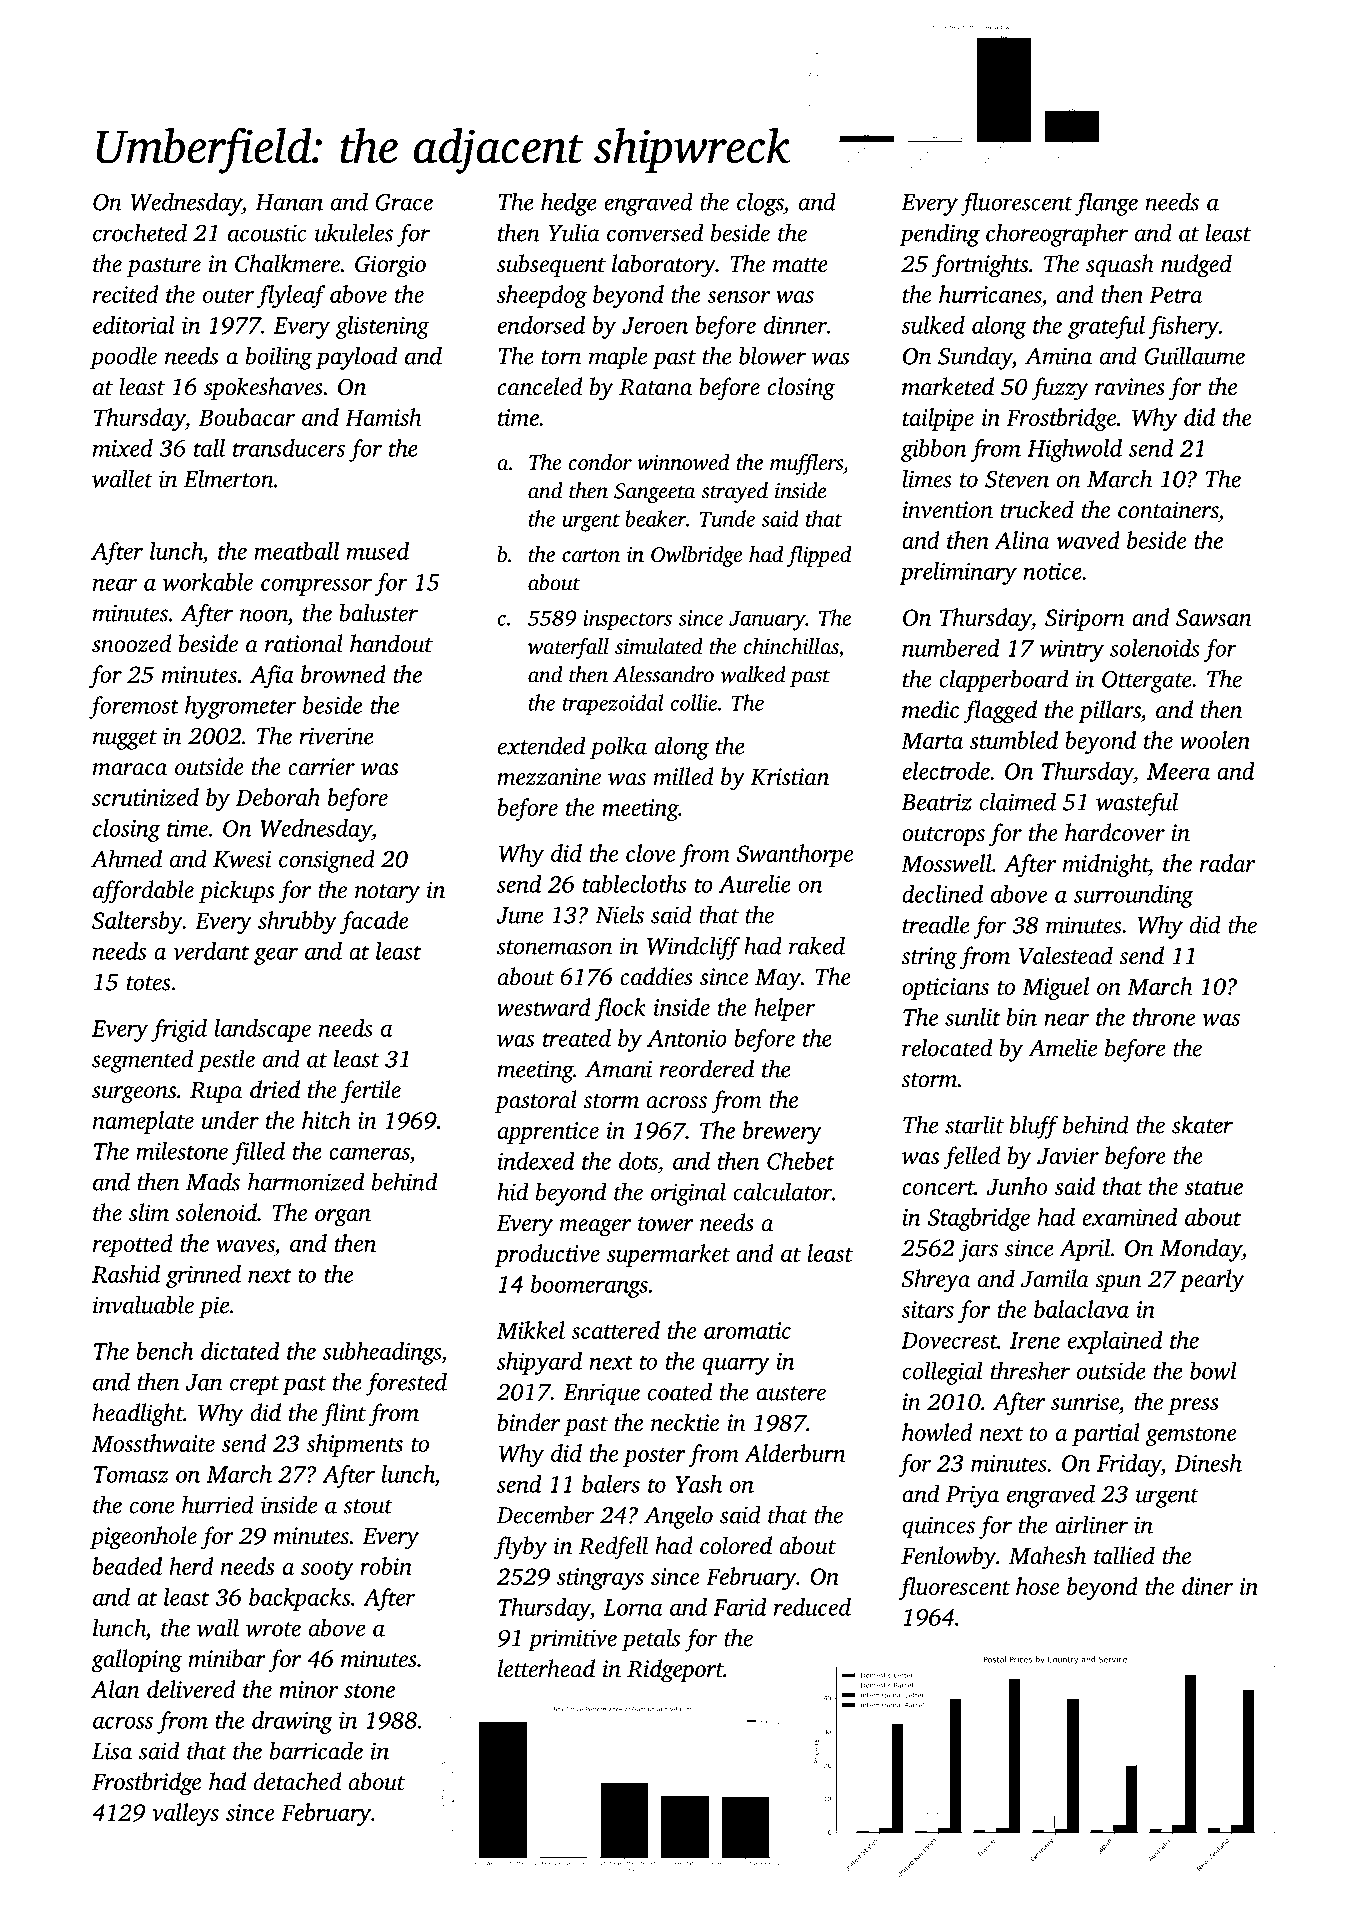  Describe the element at coordinates (946, 863) in the document. I see `Mosswell` at that location.
